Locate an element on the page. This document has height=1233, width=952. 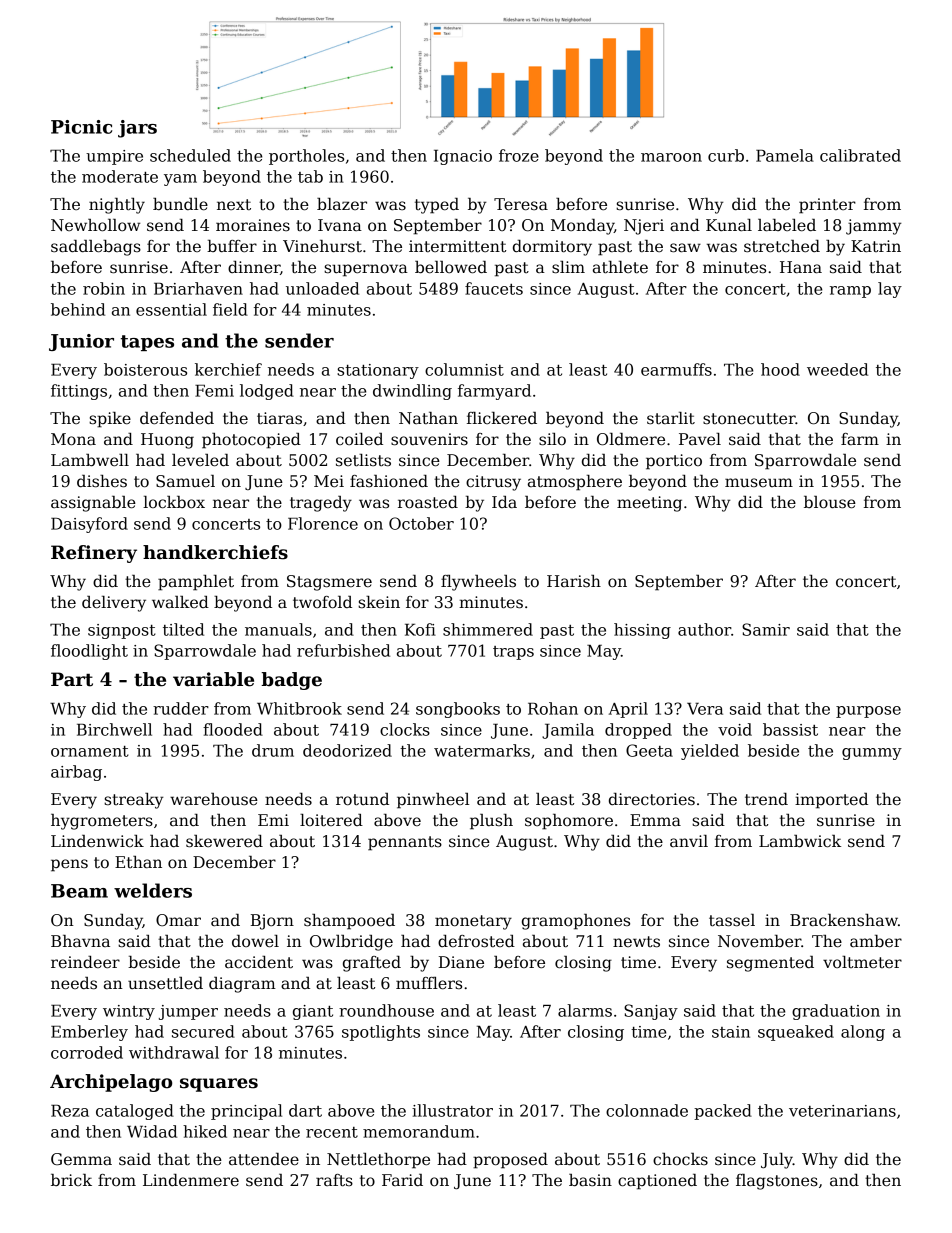
bassist is located at coordinates (790, 729).
